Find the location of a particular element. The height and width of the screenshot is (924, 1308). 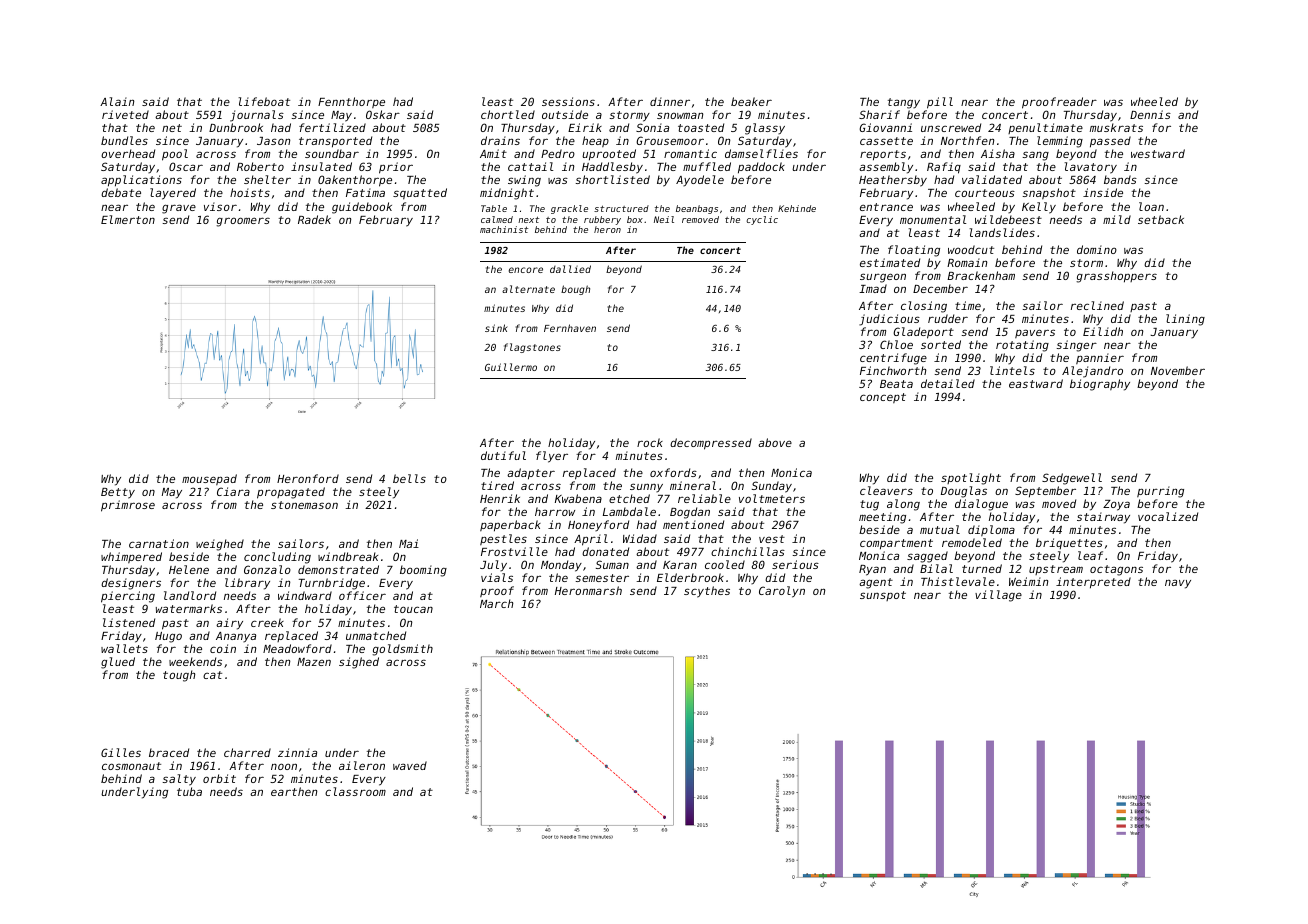

zinnia is located at coordinates (297, 752).
